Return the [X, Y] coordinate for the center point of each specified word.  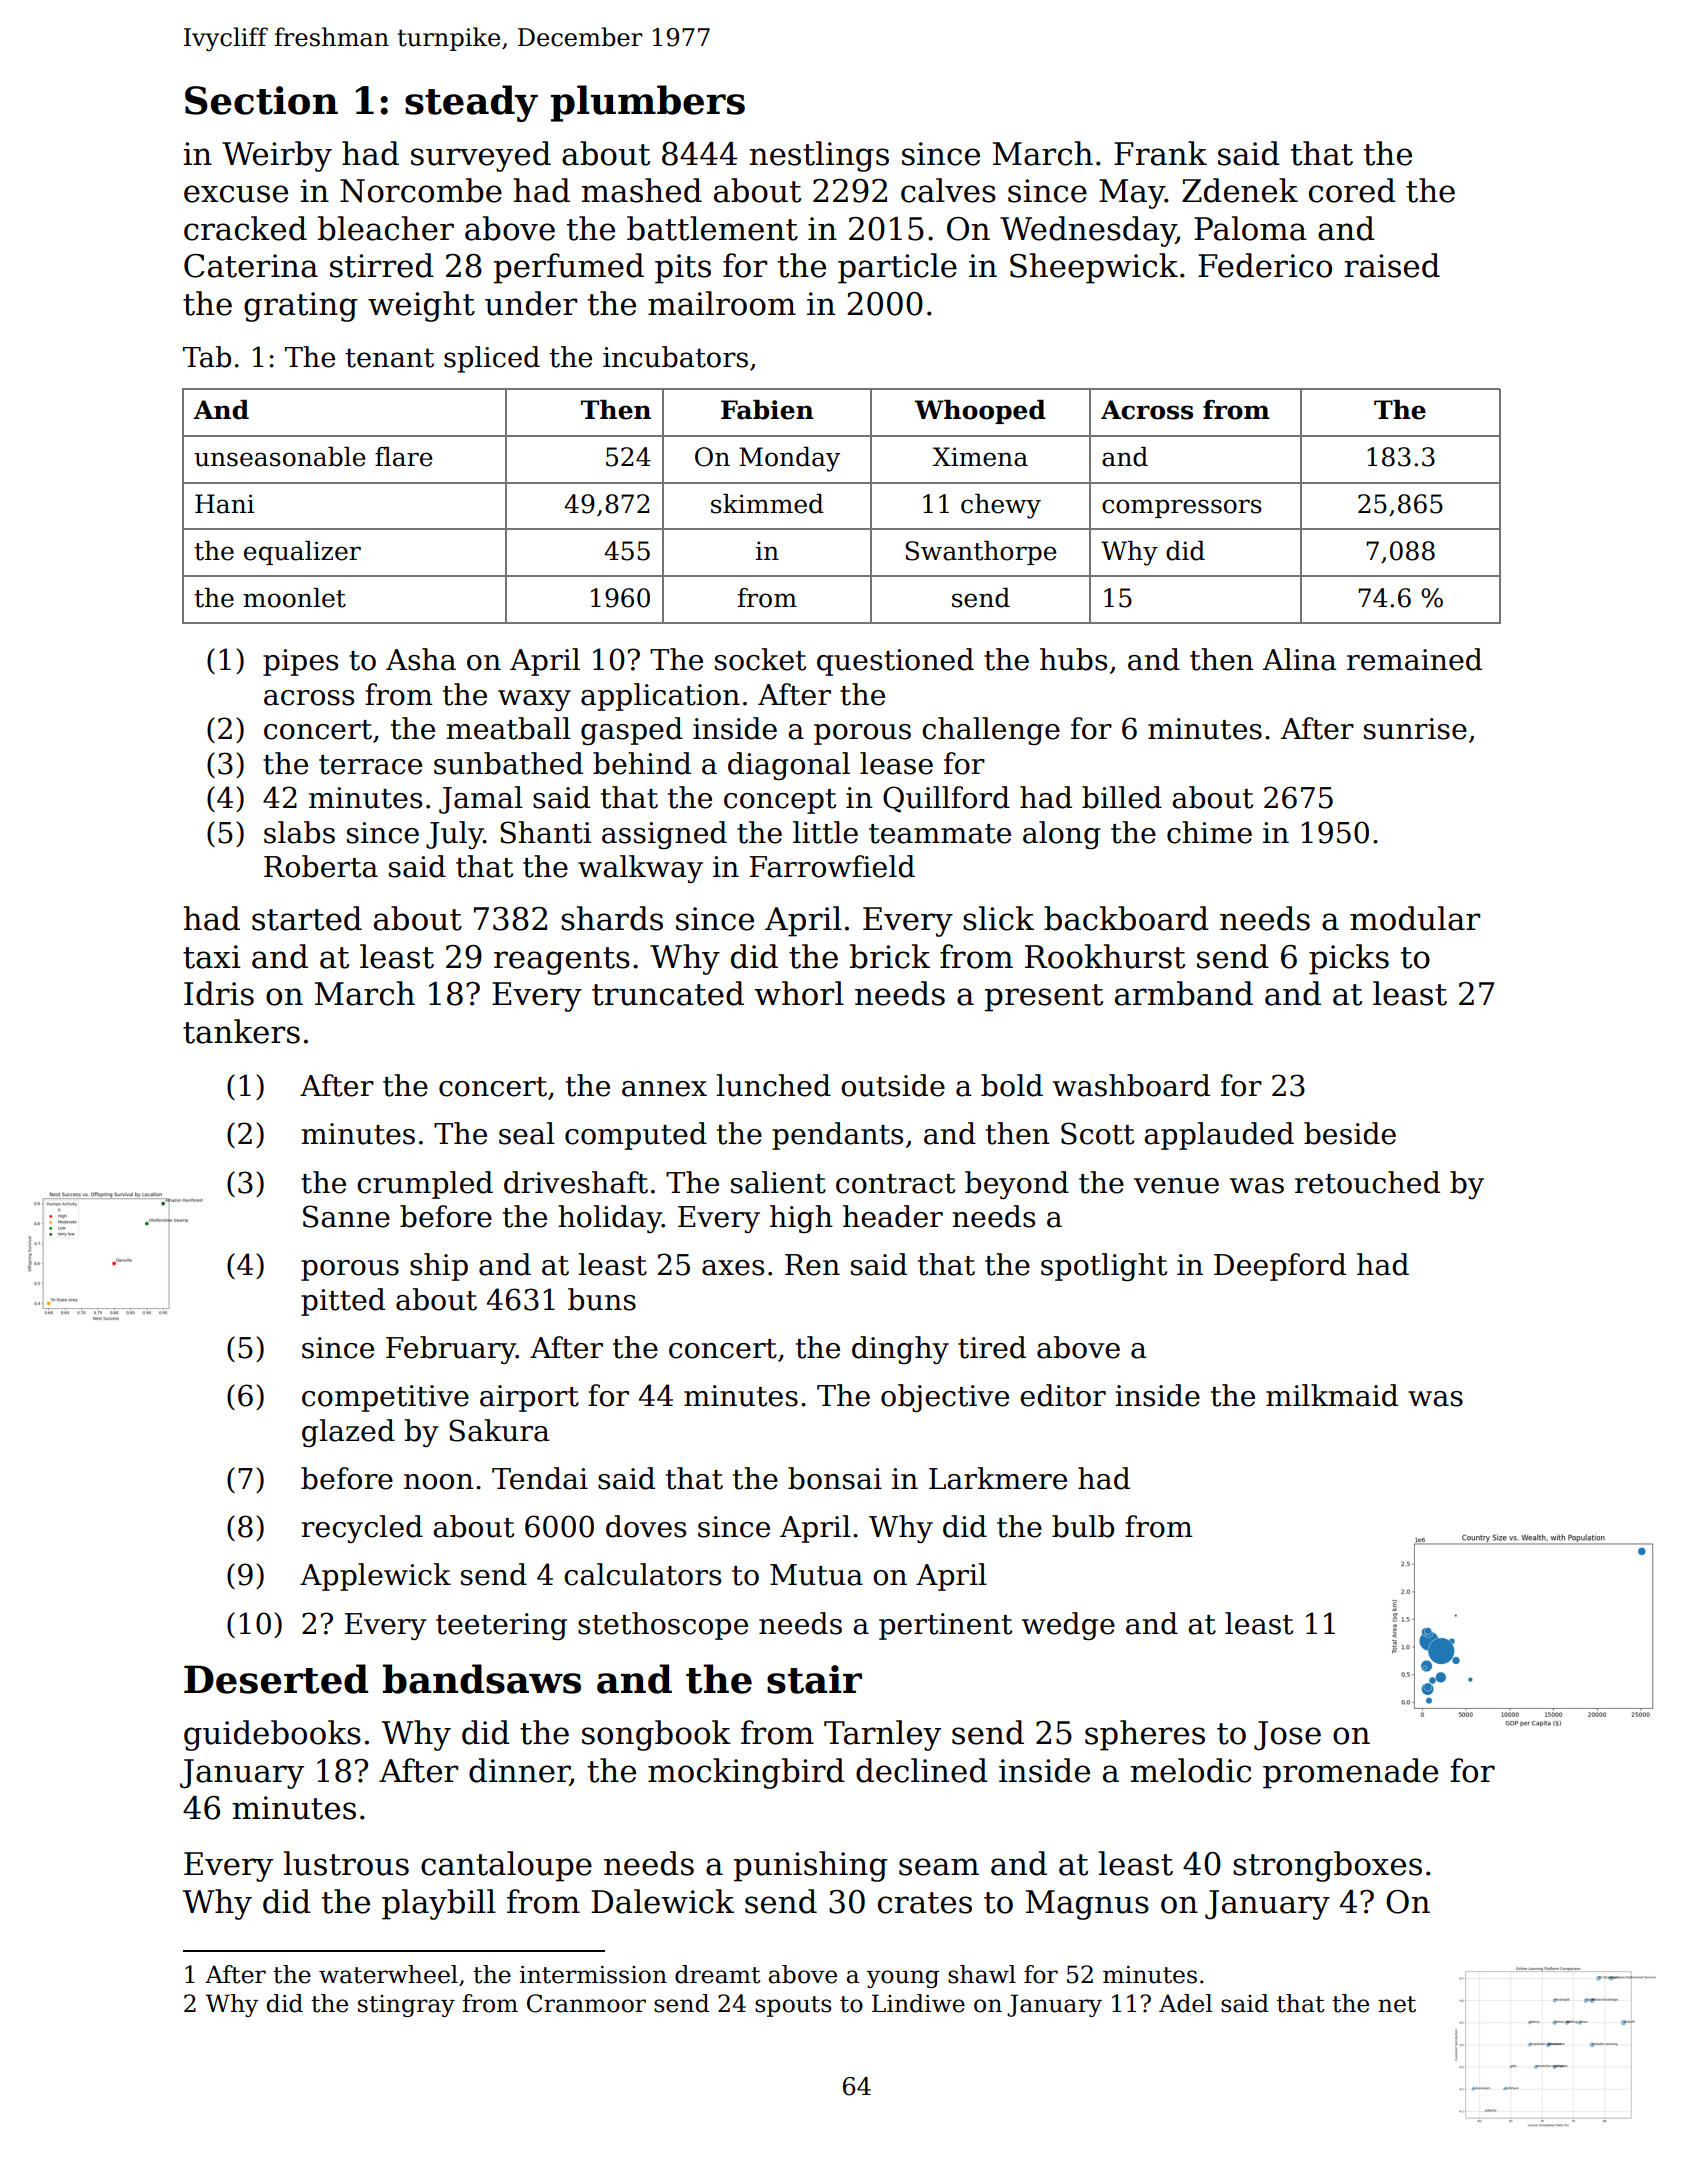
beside [1350, 1133]
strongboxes [1327, 1866]
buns [602, 1299]
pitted [343, 1302]
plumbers [648, 103]
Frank [1160, 153]
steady [471, 103]
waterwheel [388, 1974]
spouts [793, 2006]
